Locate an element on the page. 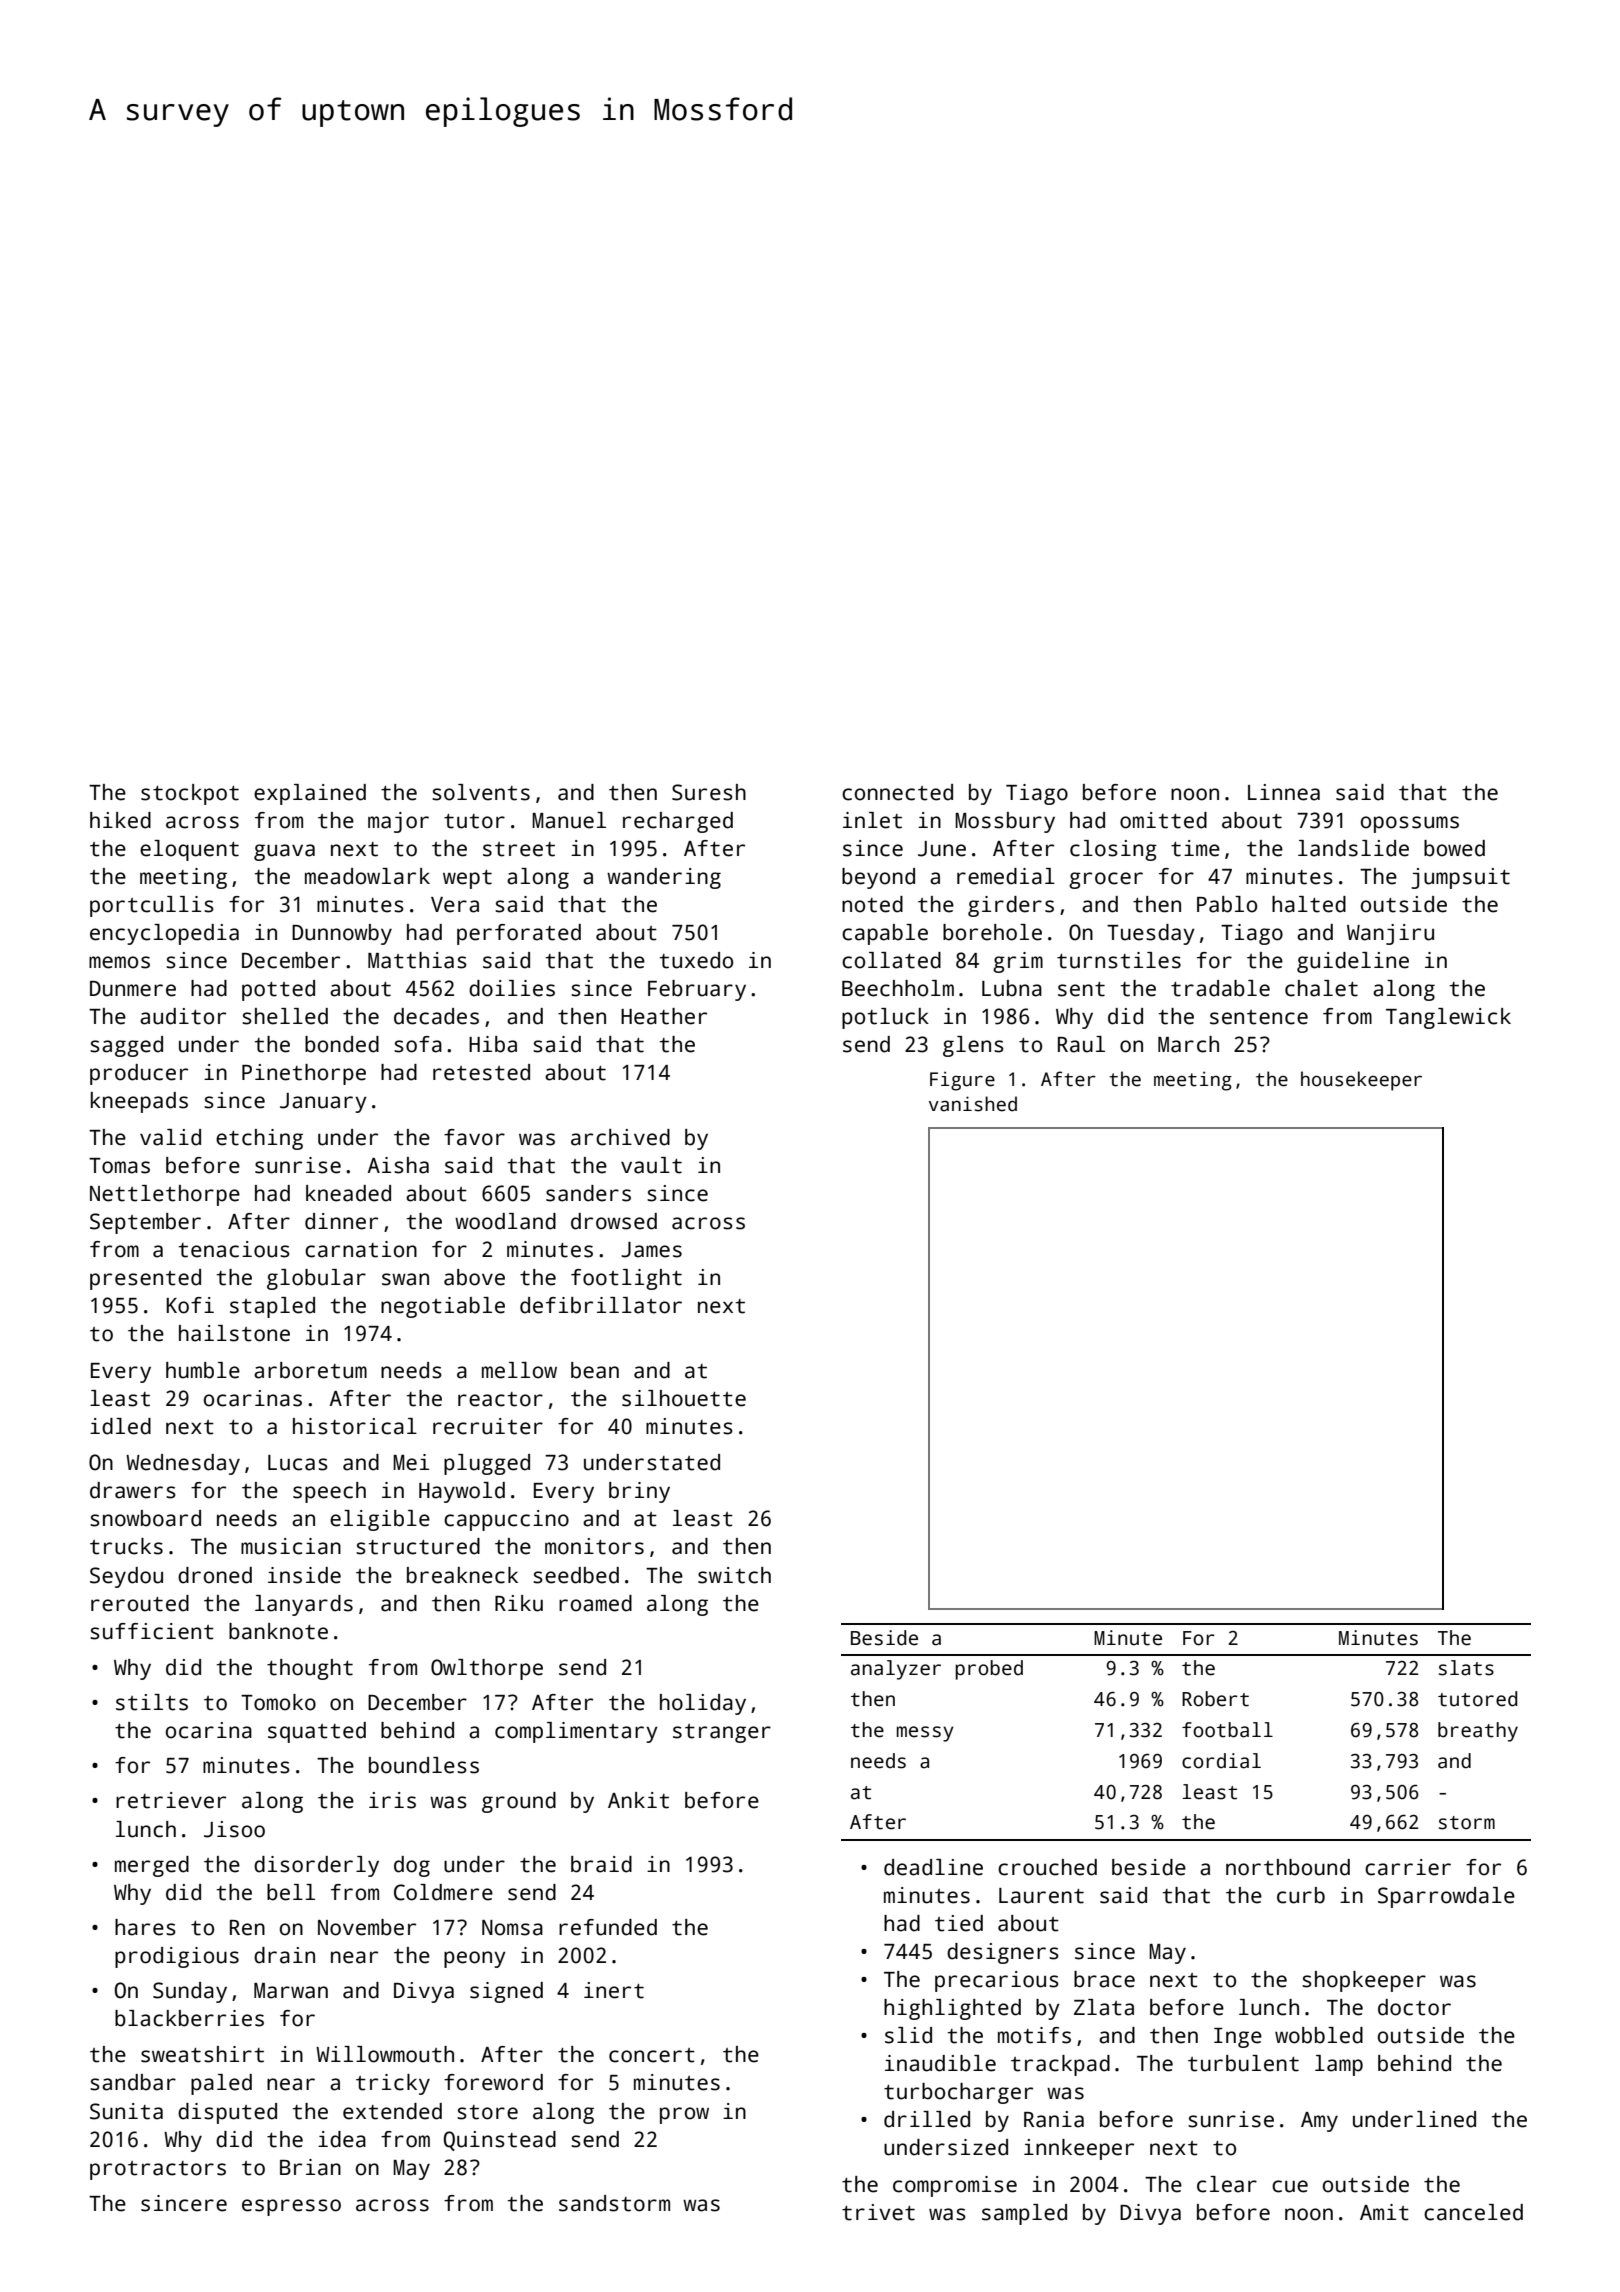 This page has width=1620, height=2292. vanished is located at coordinates (973, 1104).
